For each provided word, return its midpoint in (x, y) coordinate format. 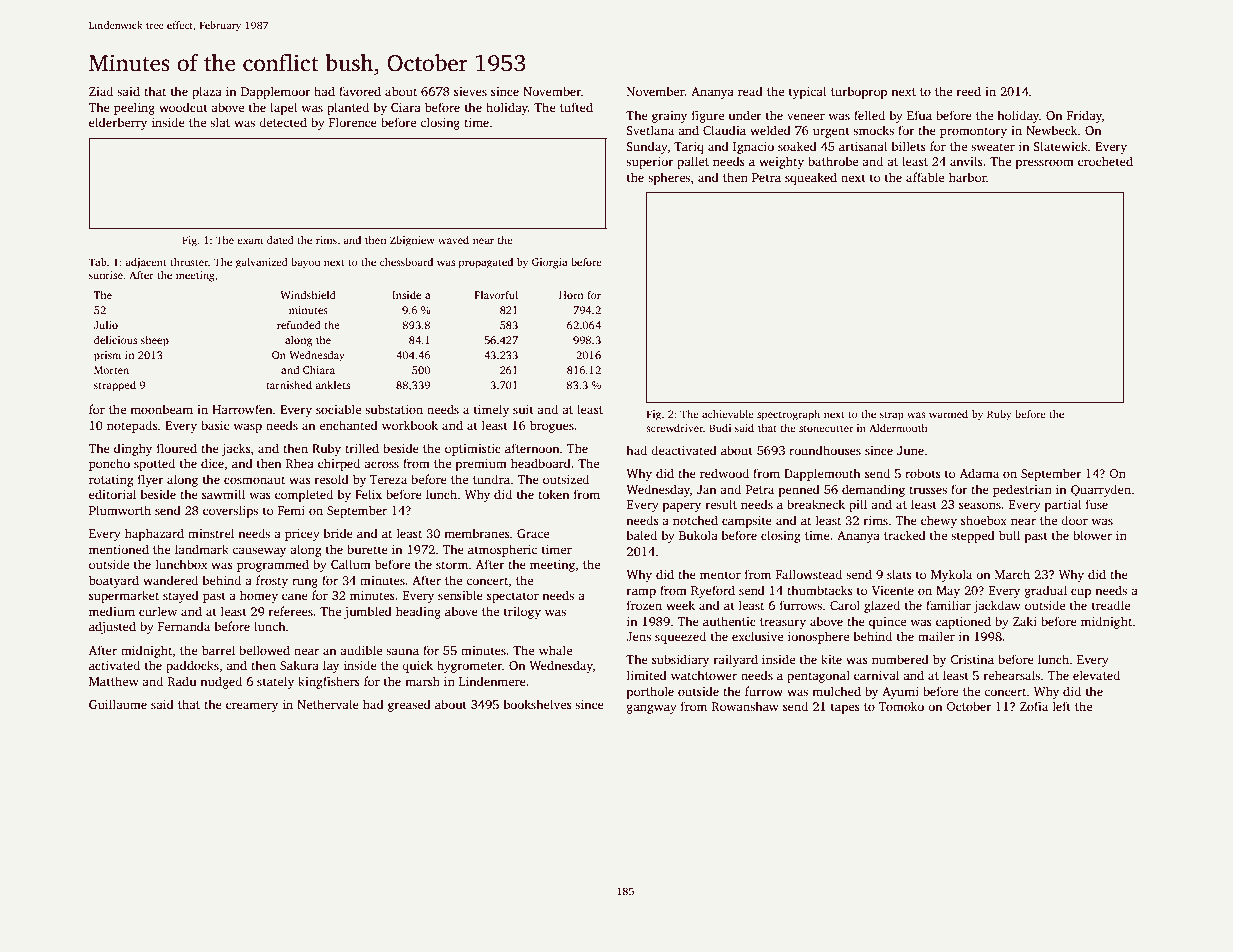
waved (453, 240)
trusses (928, 490)
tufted (576, 107)
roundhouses (825, 450)
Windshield (308, 295)
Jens (638, 636)
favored (360, 91)
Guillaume (118, 704)
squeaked (811, 178)
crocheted (1105, 161)
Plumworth (120, 510)
